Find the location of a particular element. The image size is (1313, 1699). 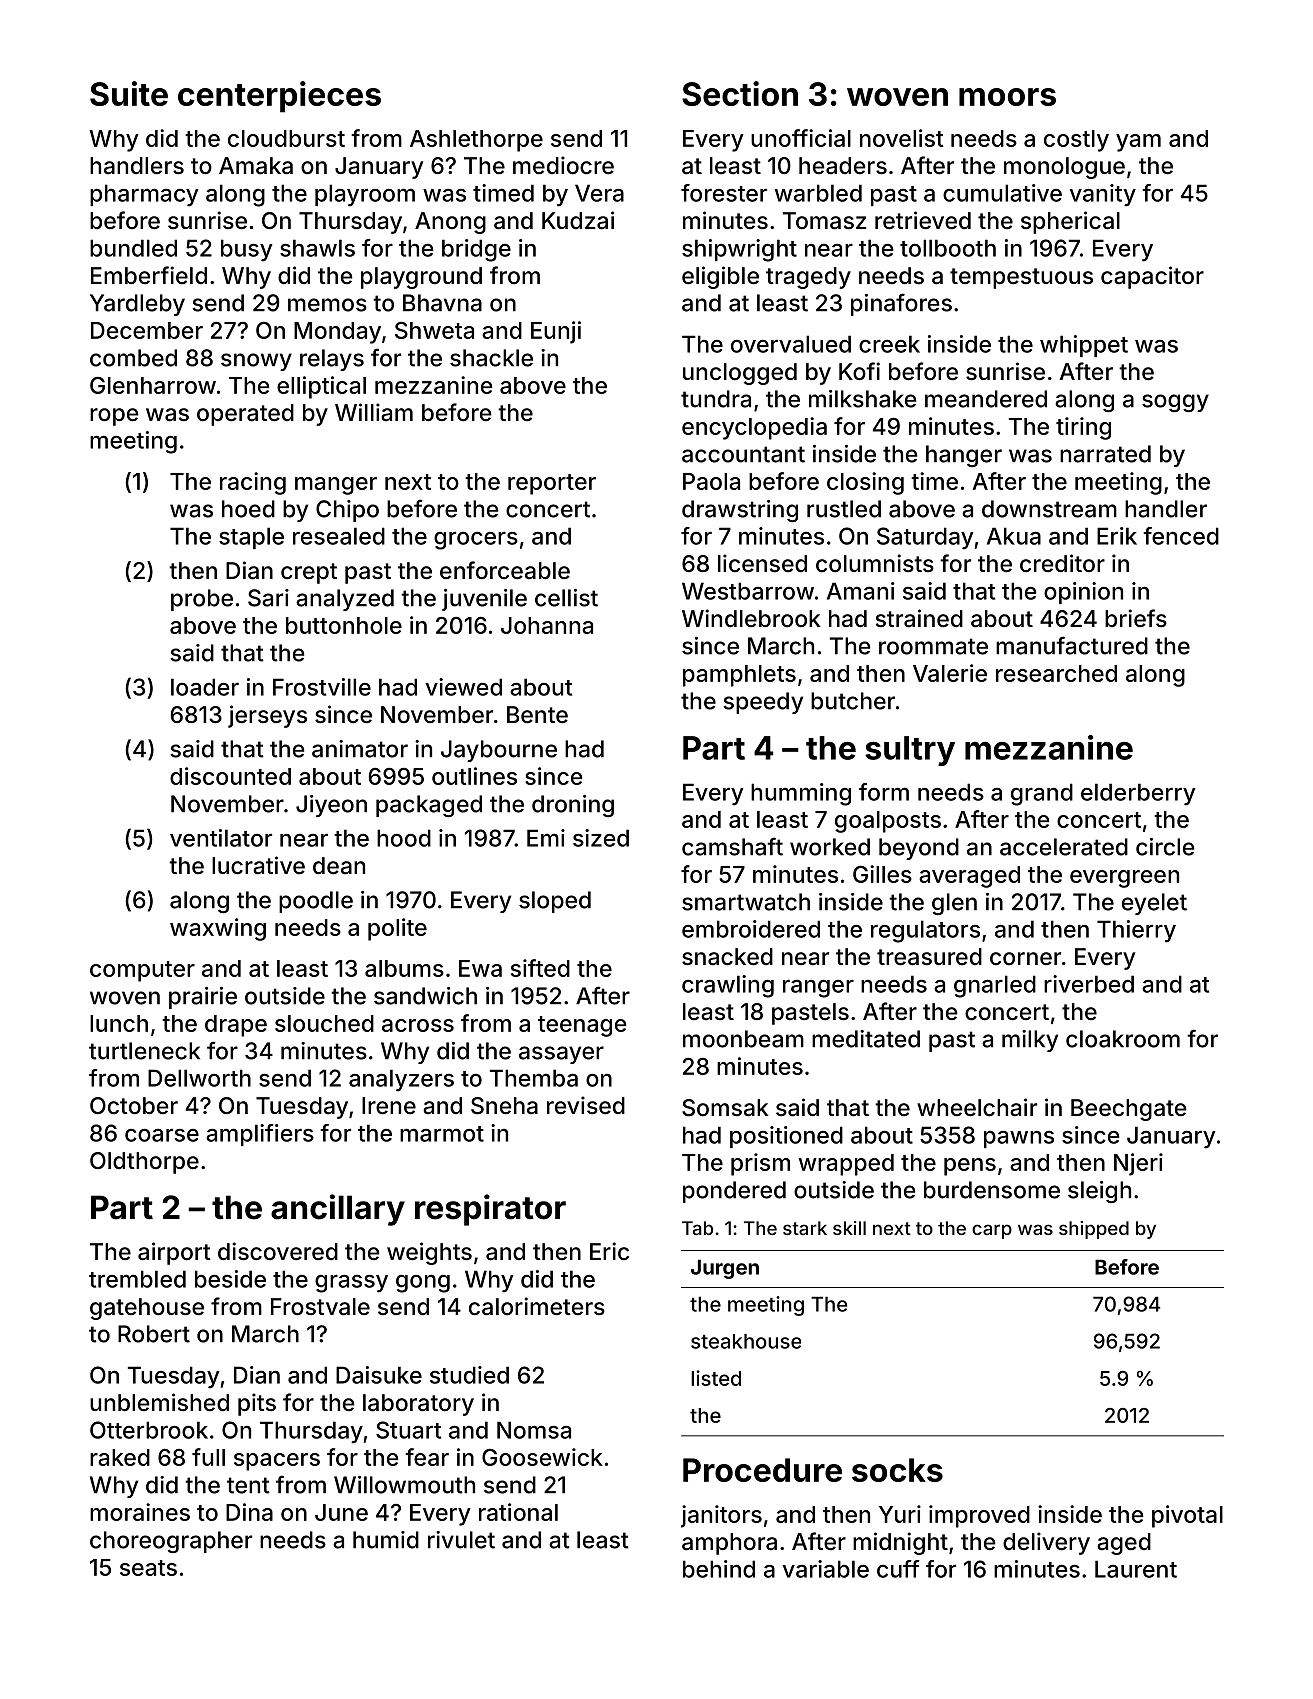

gatehouse is located at coordinates (147, 1309).
